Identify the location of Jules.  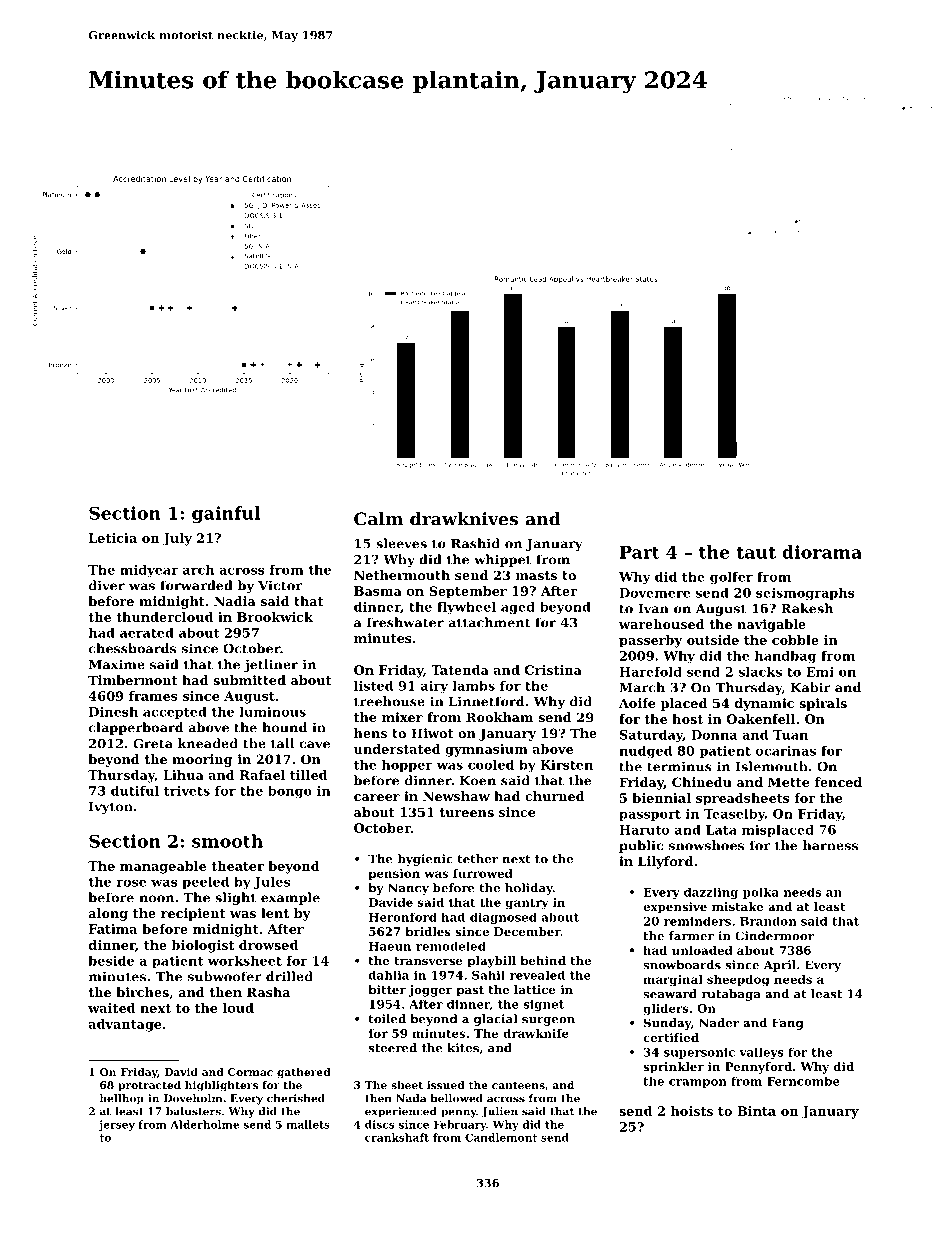
(272, 882).
